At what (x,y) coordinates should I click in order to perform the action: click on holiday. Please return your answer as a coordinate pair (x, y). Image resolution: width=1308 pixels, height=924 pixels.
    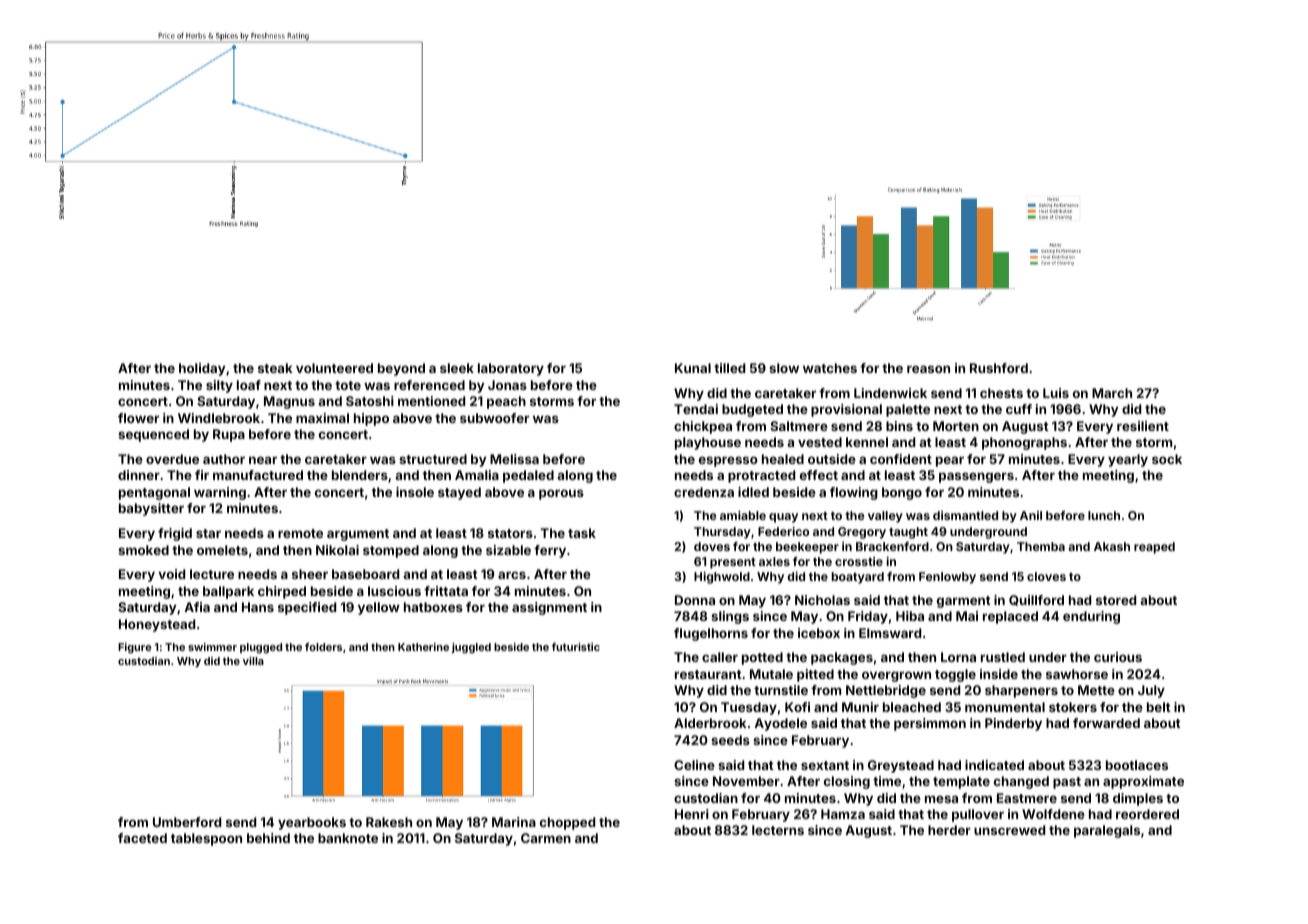
    Looking at the image, I should click on (202, 369).
